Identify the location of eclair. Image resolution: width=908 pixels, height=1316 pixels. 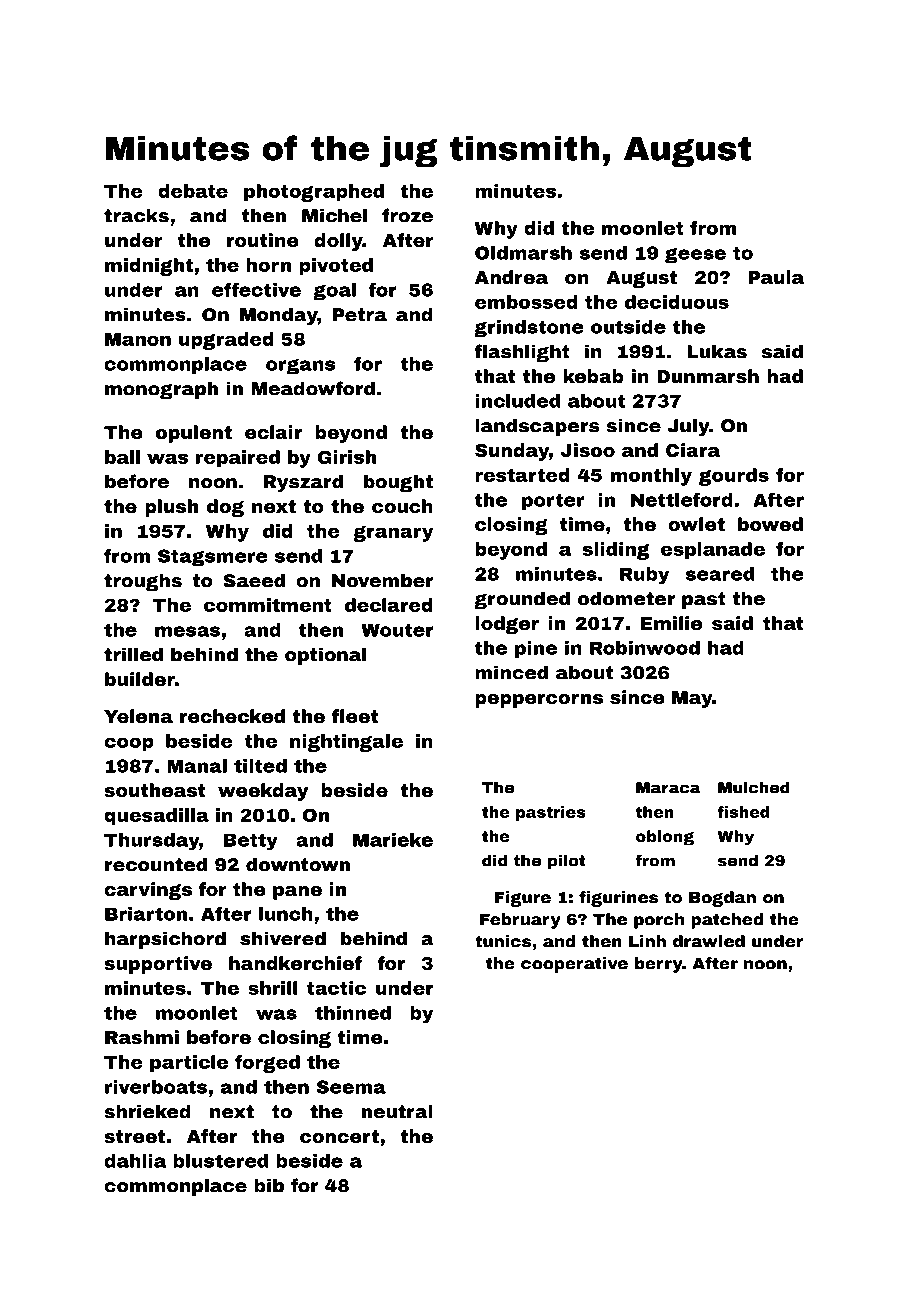
(273, 432).
